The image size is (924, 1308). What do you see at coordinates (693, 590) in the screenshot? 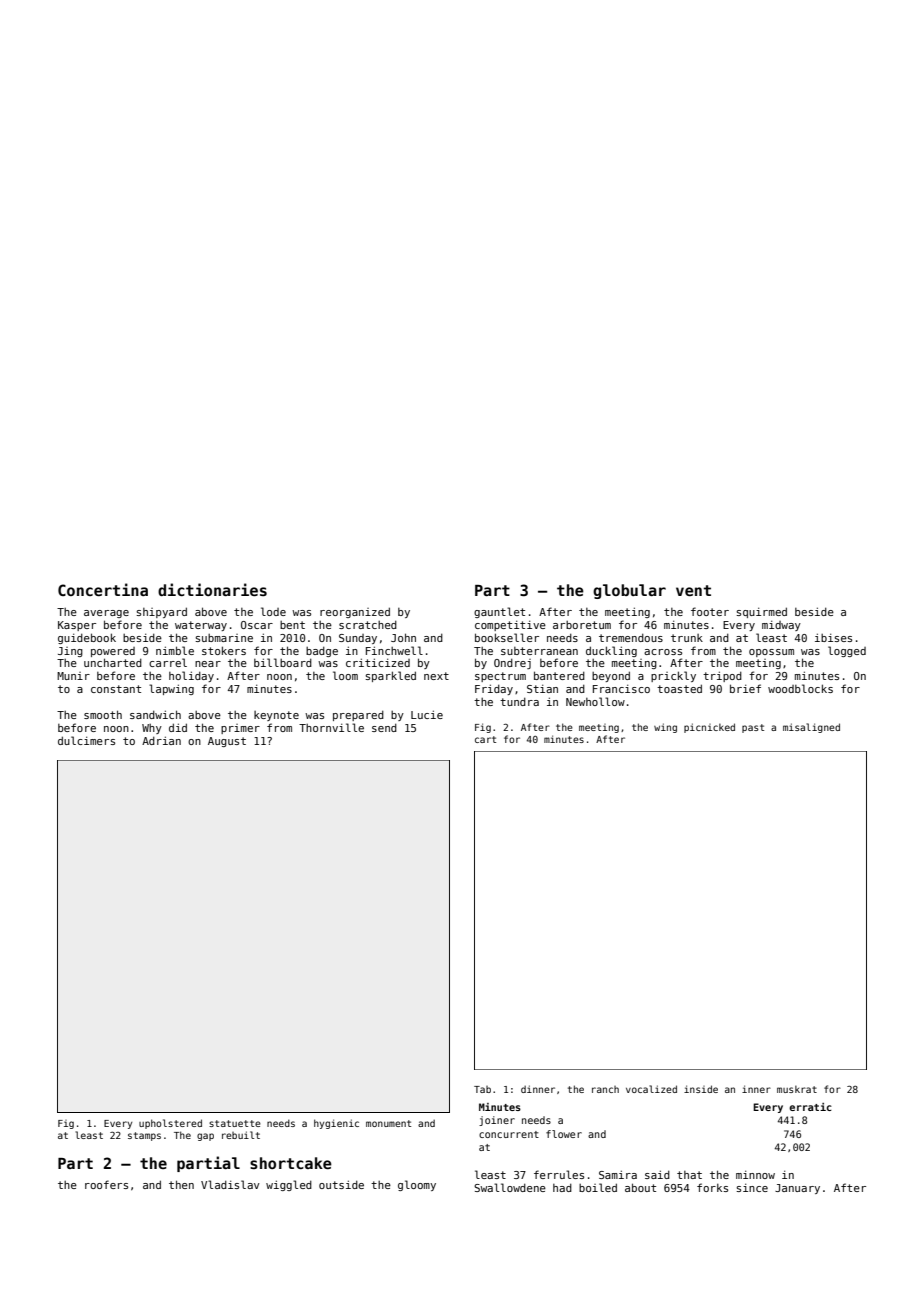
I see `vent` at bounding box center [693, 590].
